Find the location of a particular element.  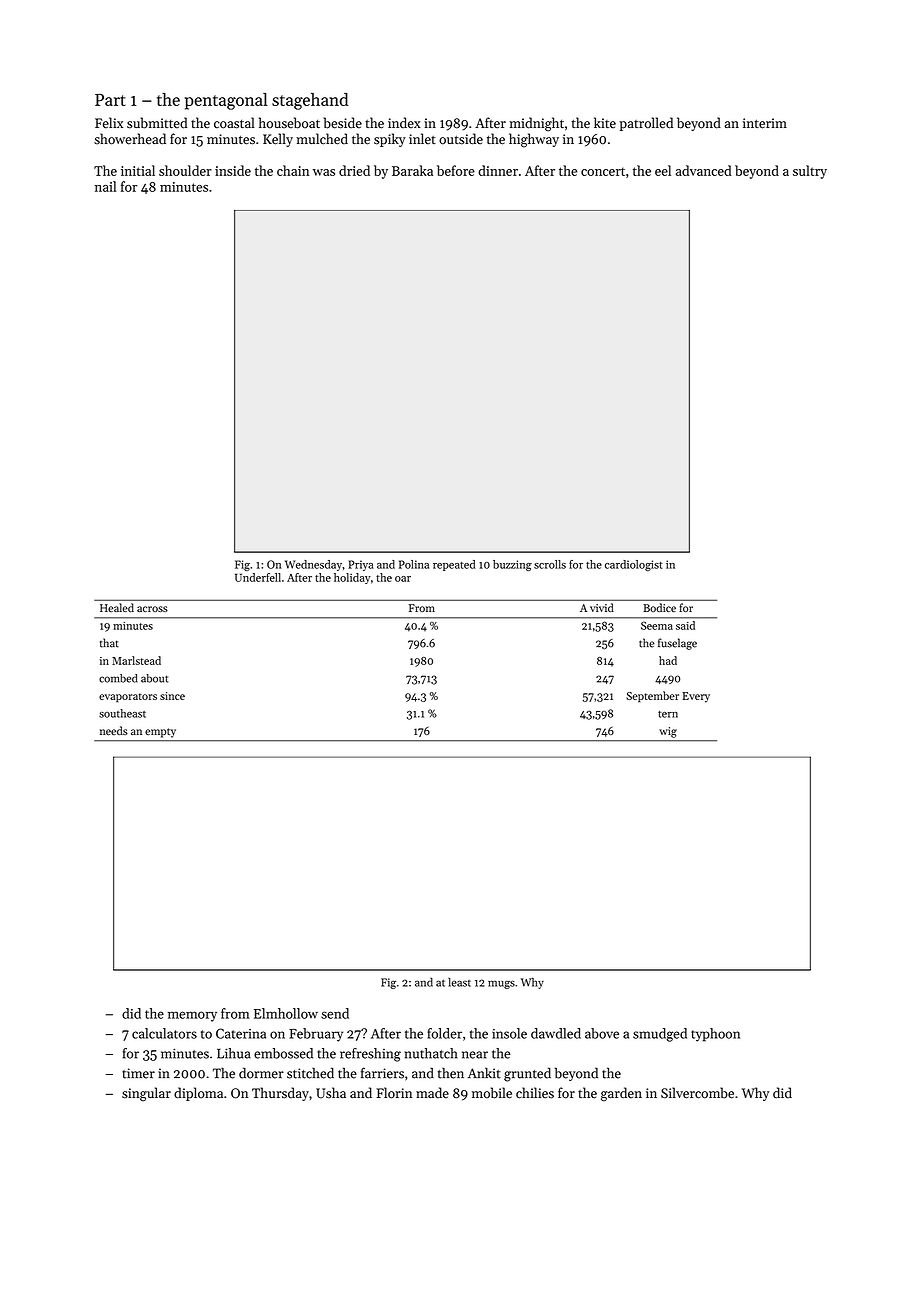

Every is located at coordinates (696, 697).
